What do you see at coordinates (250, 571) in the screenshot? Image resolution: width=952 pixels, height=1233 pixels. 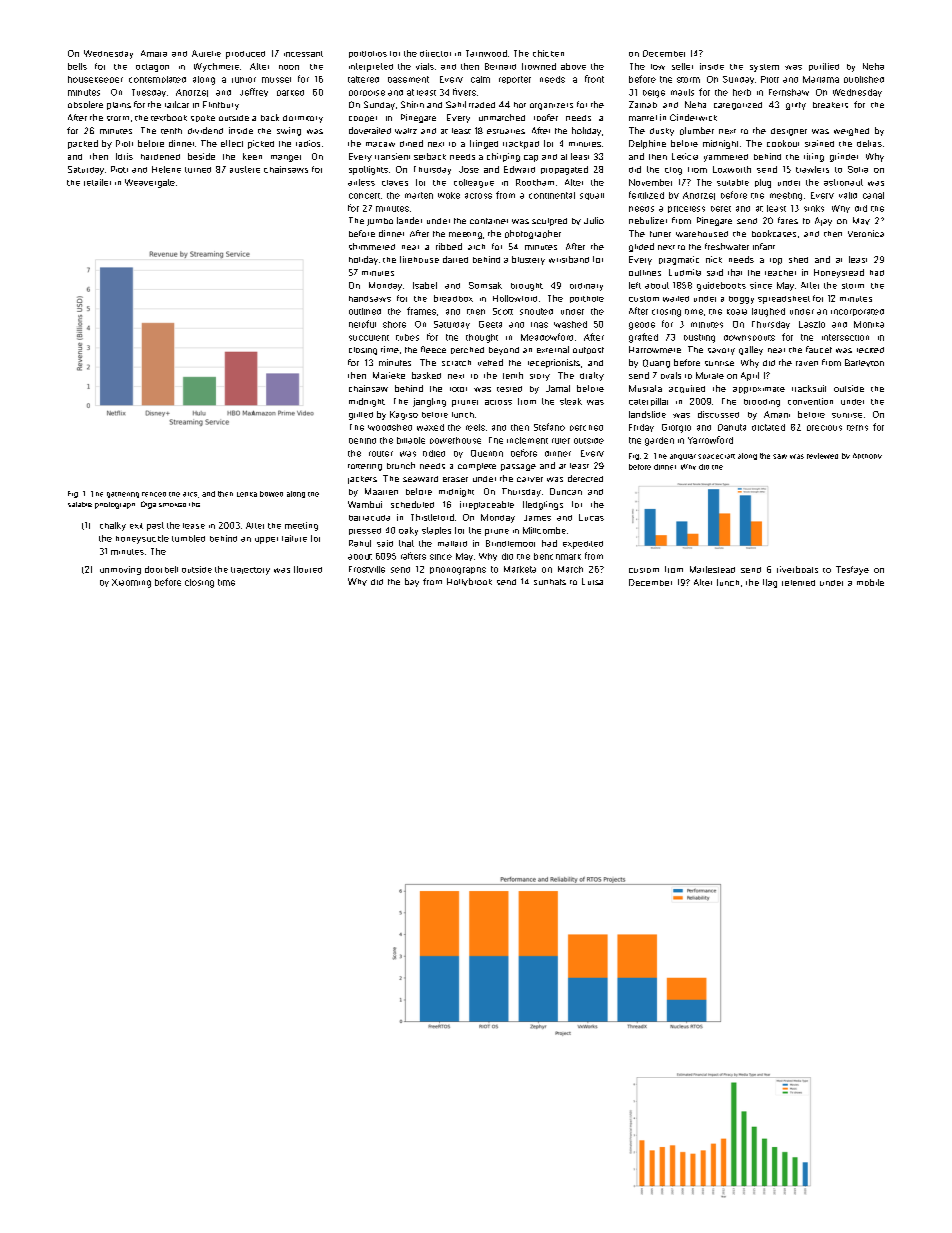 I see `trajectory` at bounding box center [250, 571].
